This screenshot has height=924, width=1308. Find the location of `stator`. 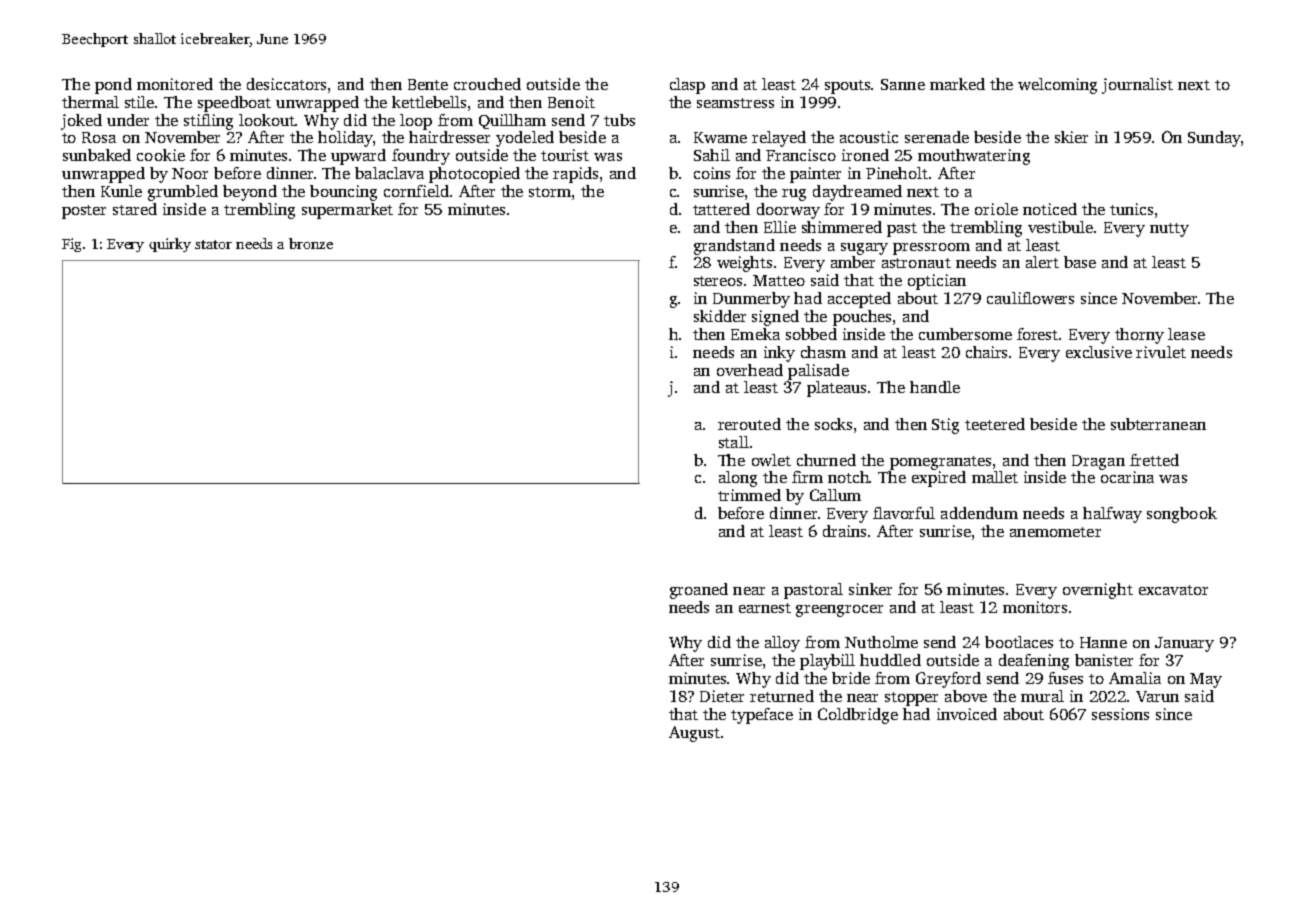

stator is located at coordinates (213, 244).
